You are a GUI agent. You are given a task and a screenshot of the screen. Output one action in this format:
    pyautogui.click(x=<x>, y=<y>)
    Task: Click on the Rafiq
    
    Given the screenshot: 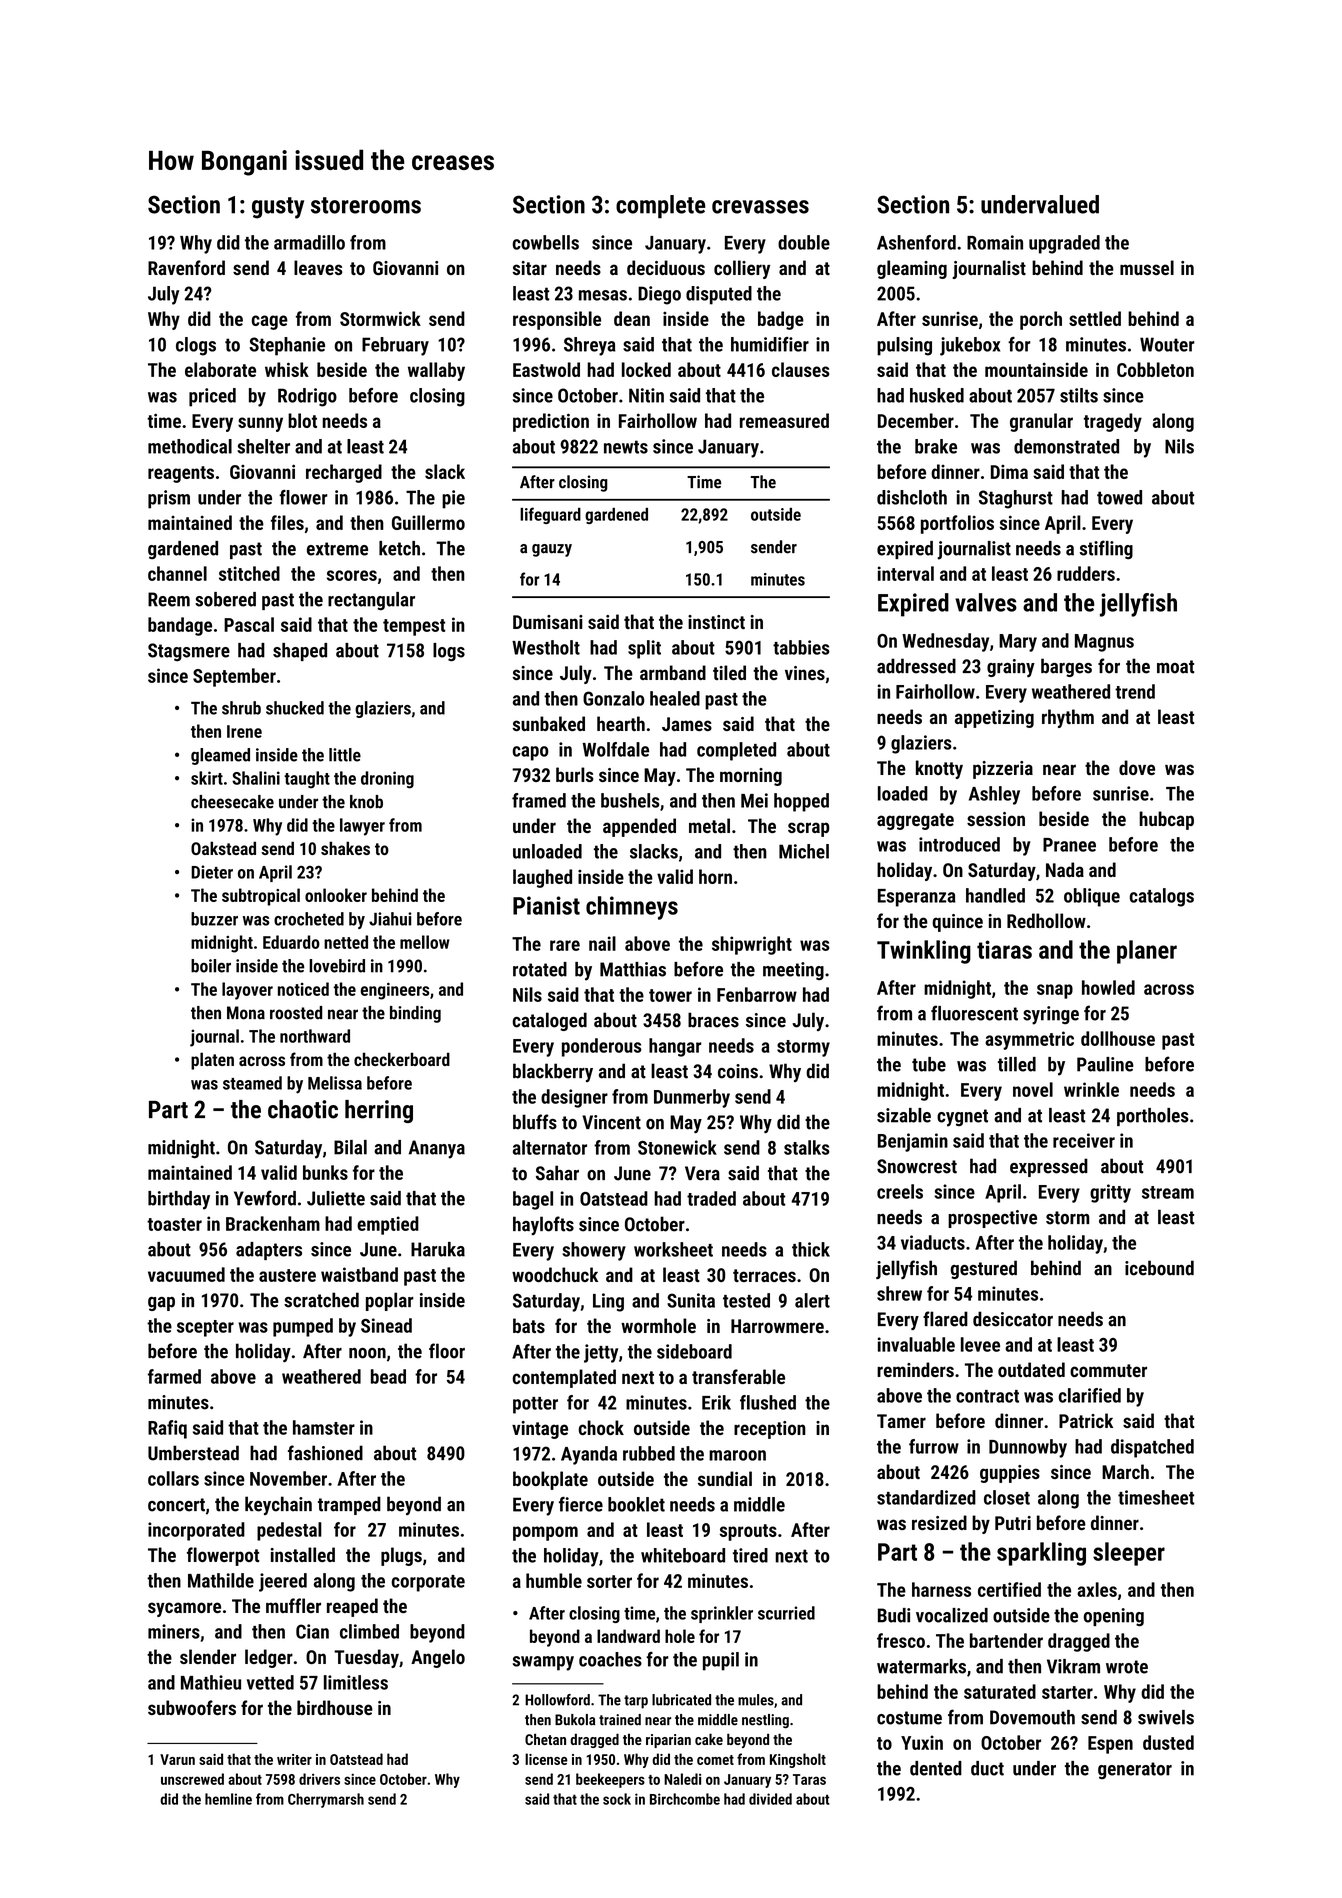 What is the action you would take?
    pyautogui.click(x=167, y=1429)
